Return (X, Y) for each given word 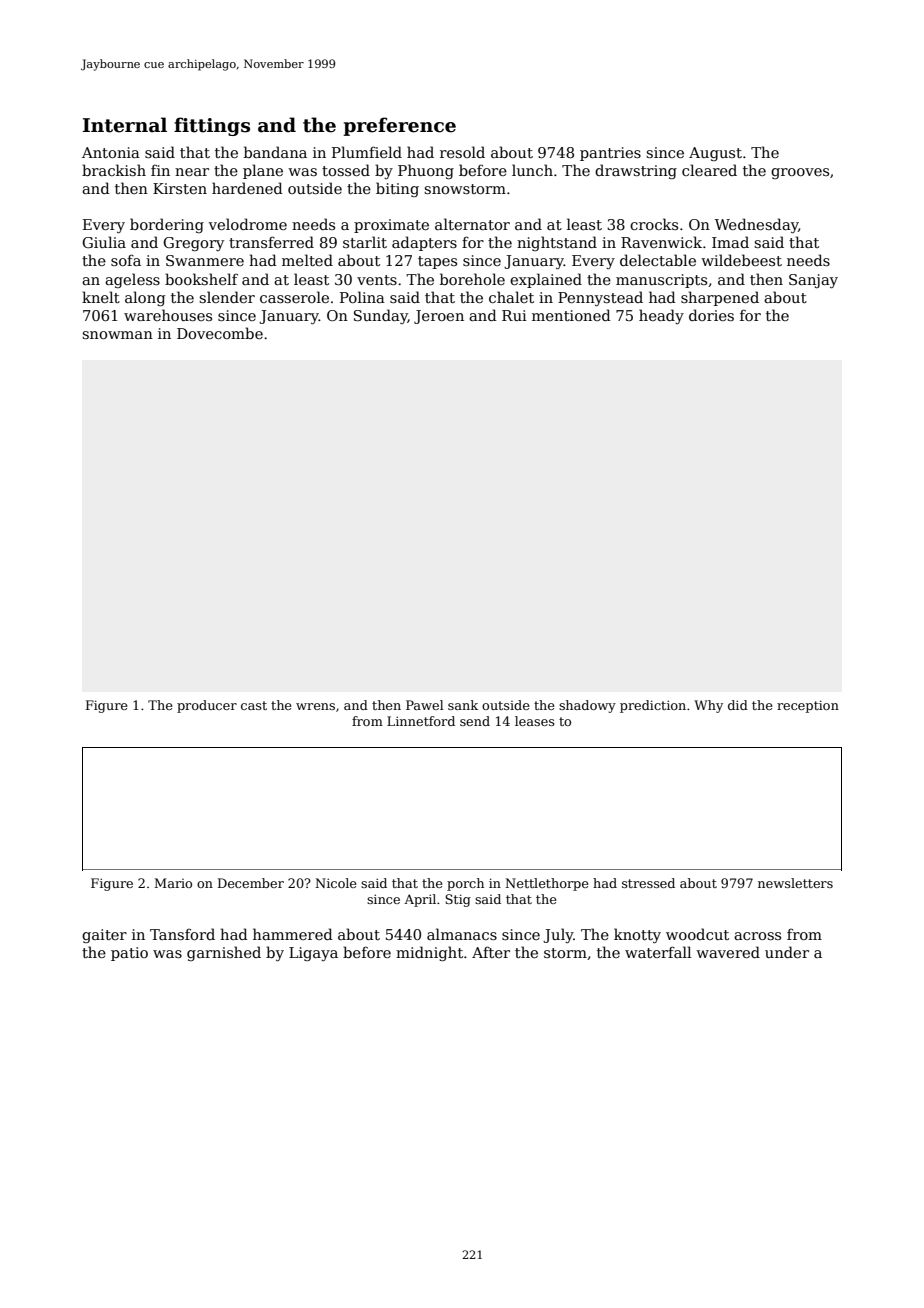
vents (377, 280)
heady (661, 316)
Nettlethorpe (547, 884)
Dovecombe (220, 333)
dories (711, 315)
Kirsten (180, 188)
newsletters (795, 883)
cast (254, 705)
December (251, 883)
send (475, 721)
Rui (514, 315)
